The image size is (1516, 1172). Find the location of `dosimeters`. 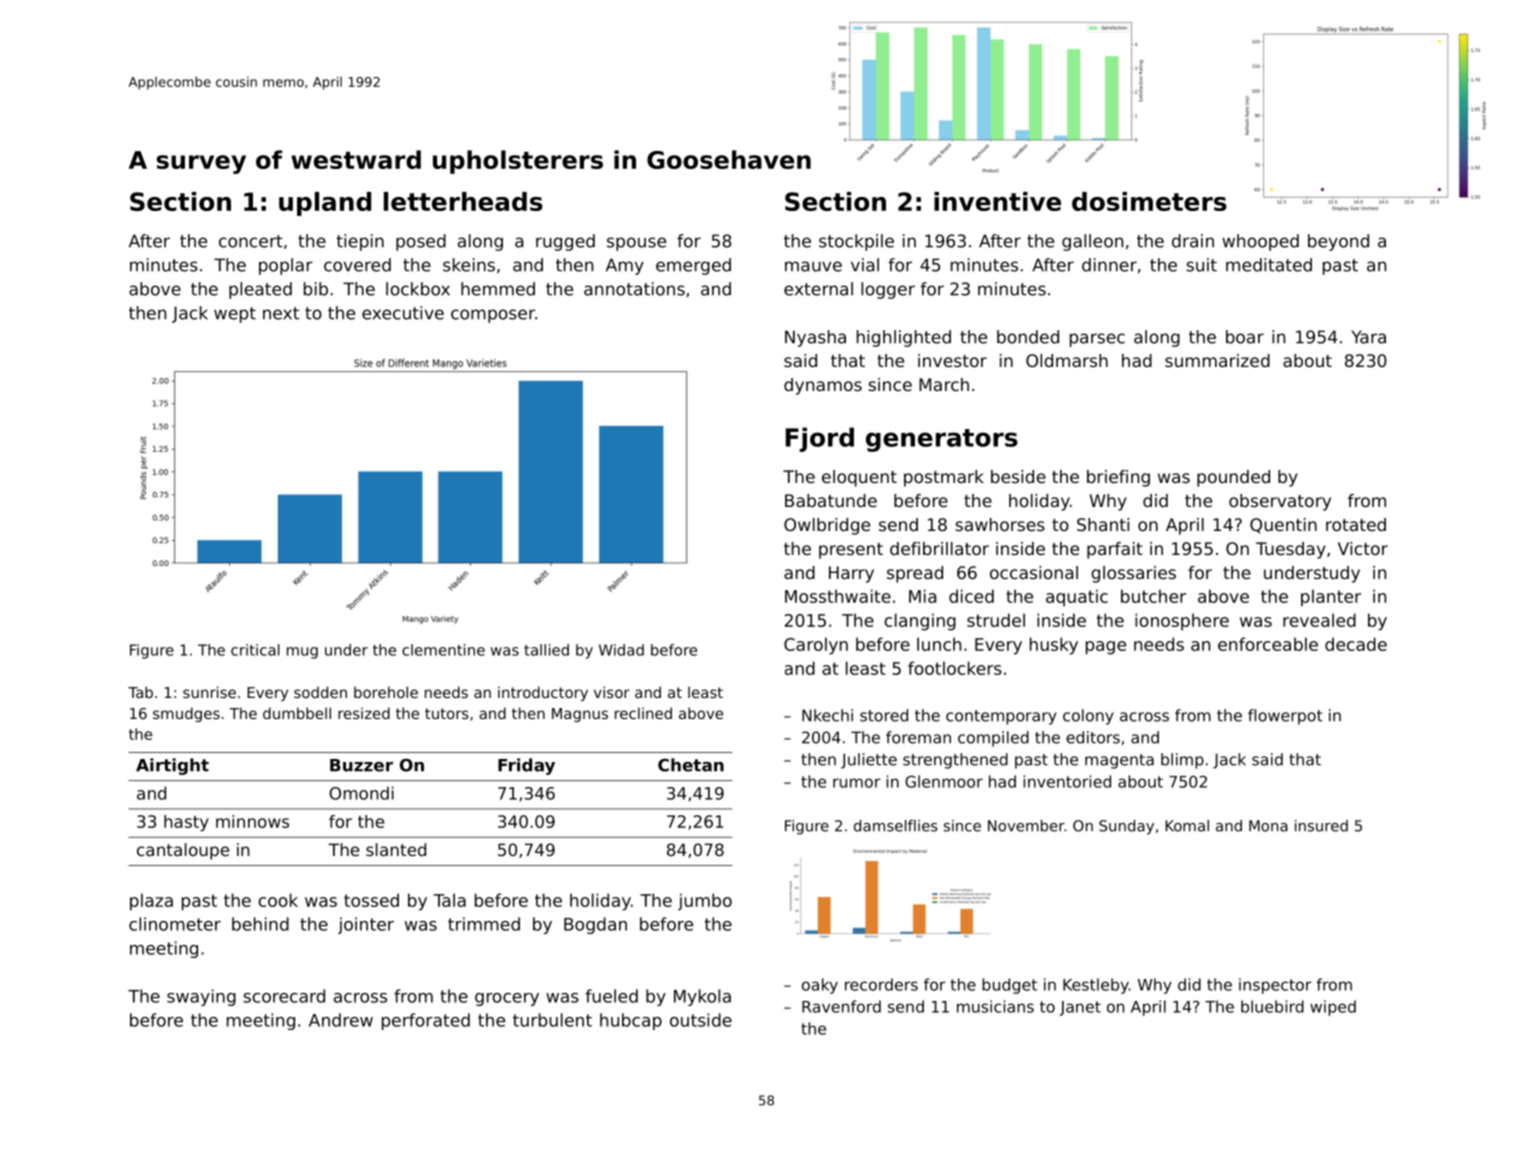

dosimeters is located at coordinates (1149, 201).
